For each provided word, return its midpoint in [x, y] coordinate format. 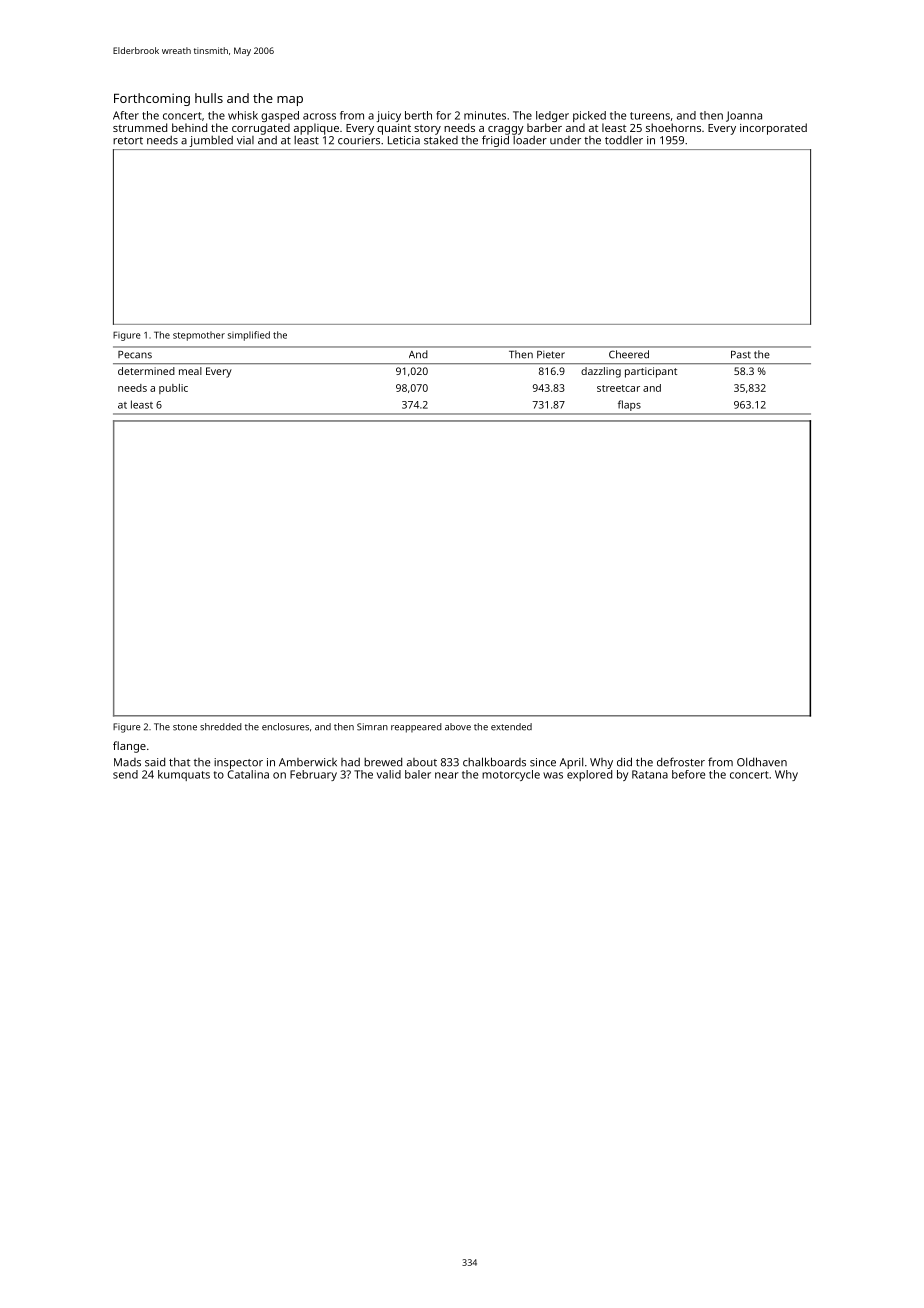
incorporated [773, 129]
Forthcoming [152, 99]
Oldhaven [762, 762]
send [125, 774]
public [173, 389]
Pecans [135, 355]
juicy [388, 116]
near [447, 775]
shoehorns [673, 127]
